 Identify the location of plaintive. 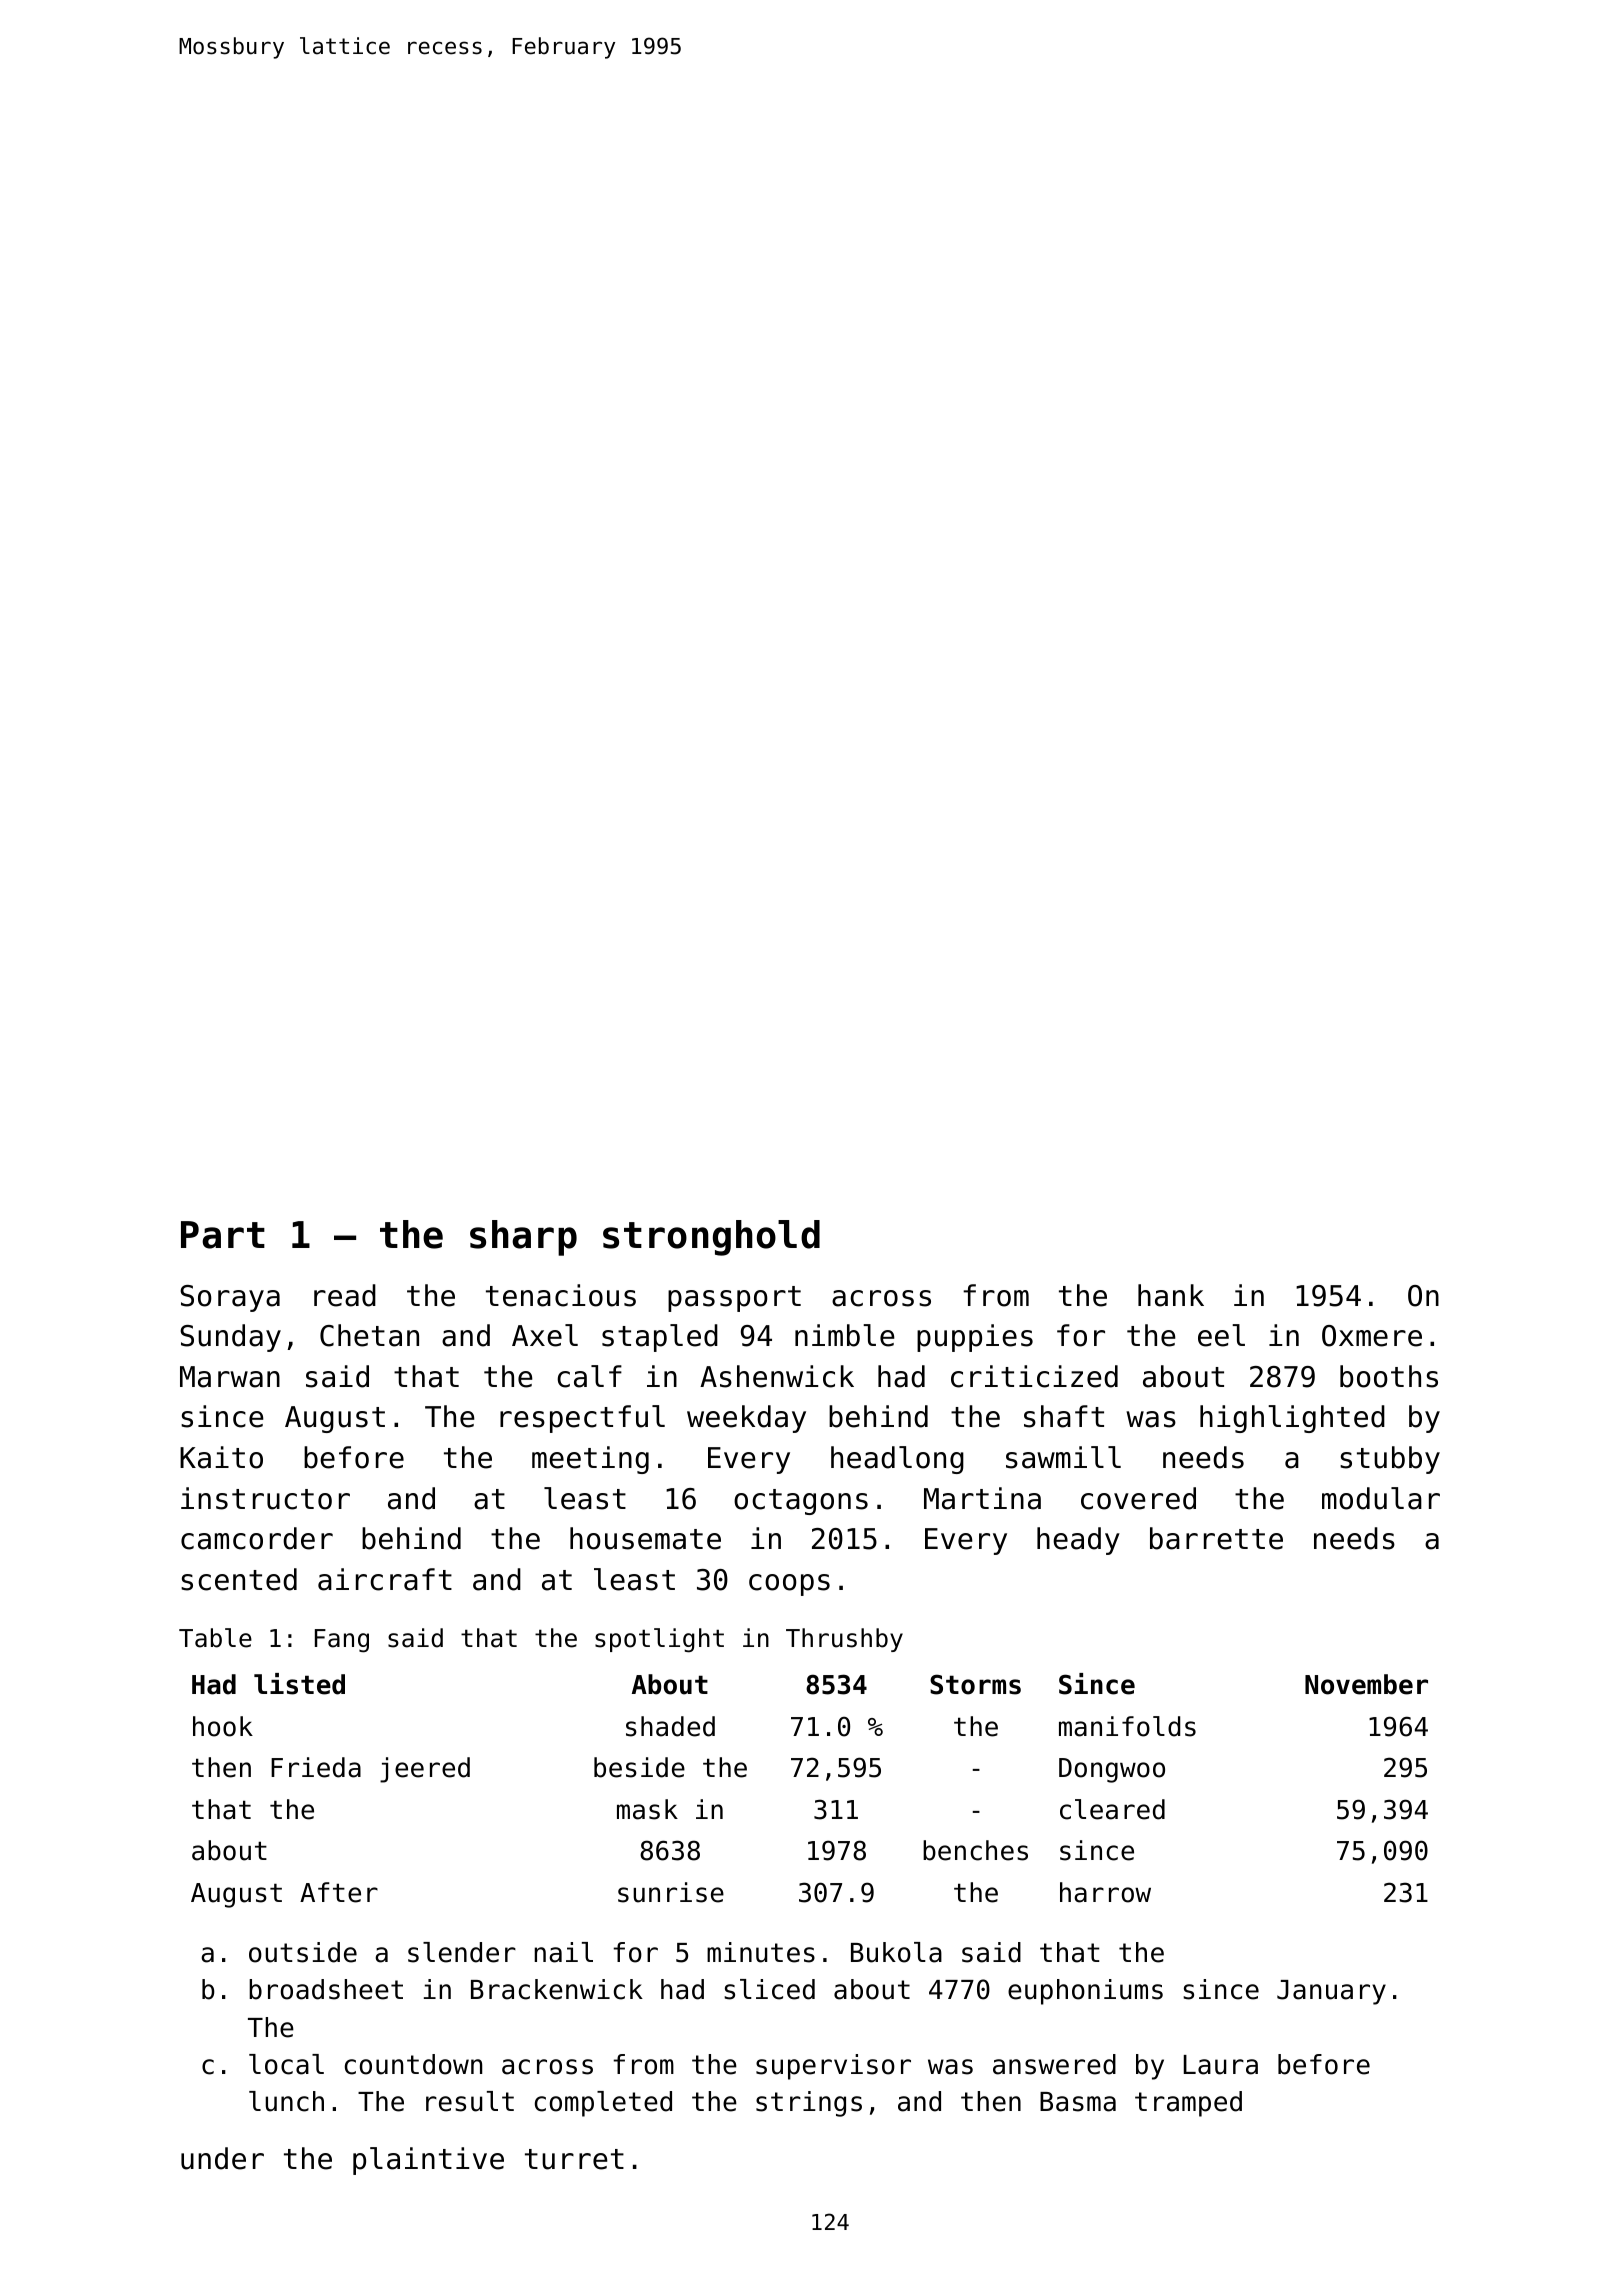
(428, 2161).
